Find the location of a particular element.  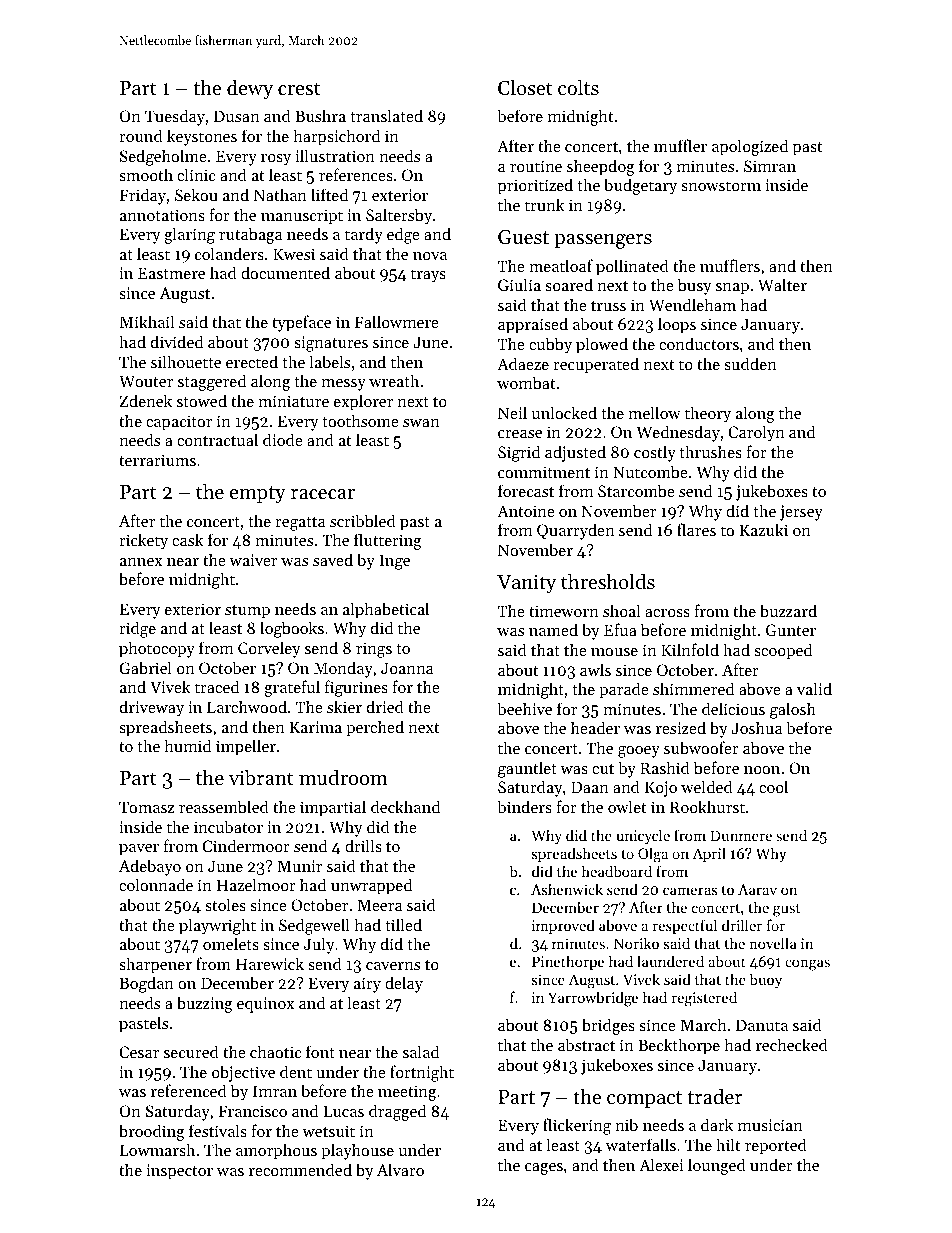

Saltersby is located at coordinates (399, 216).
